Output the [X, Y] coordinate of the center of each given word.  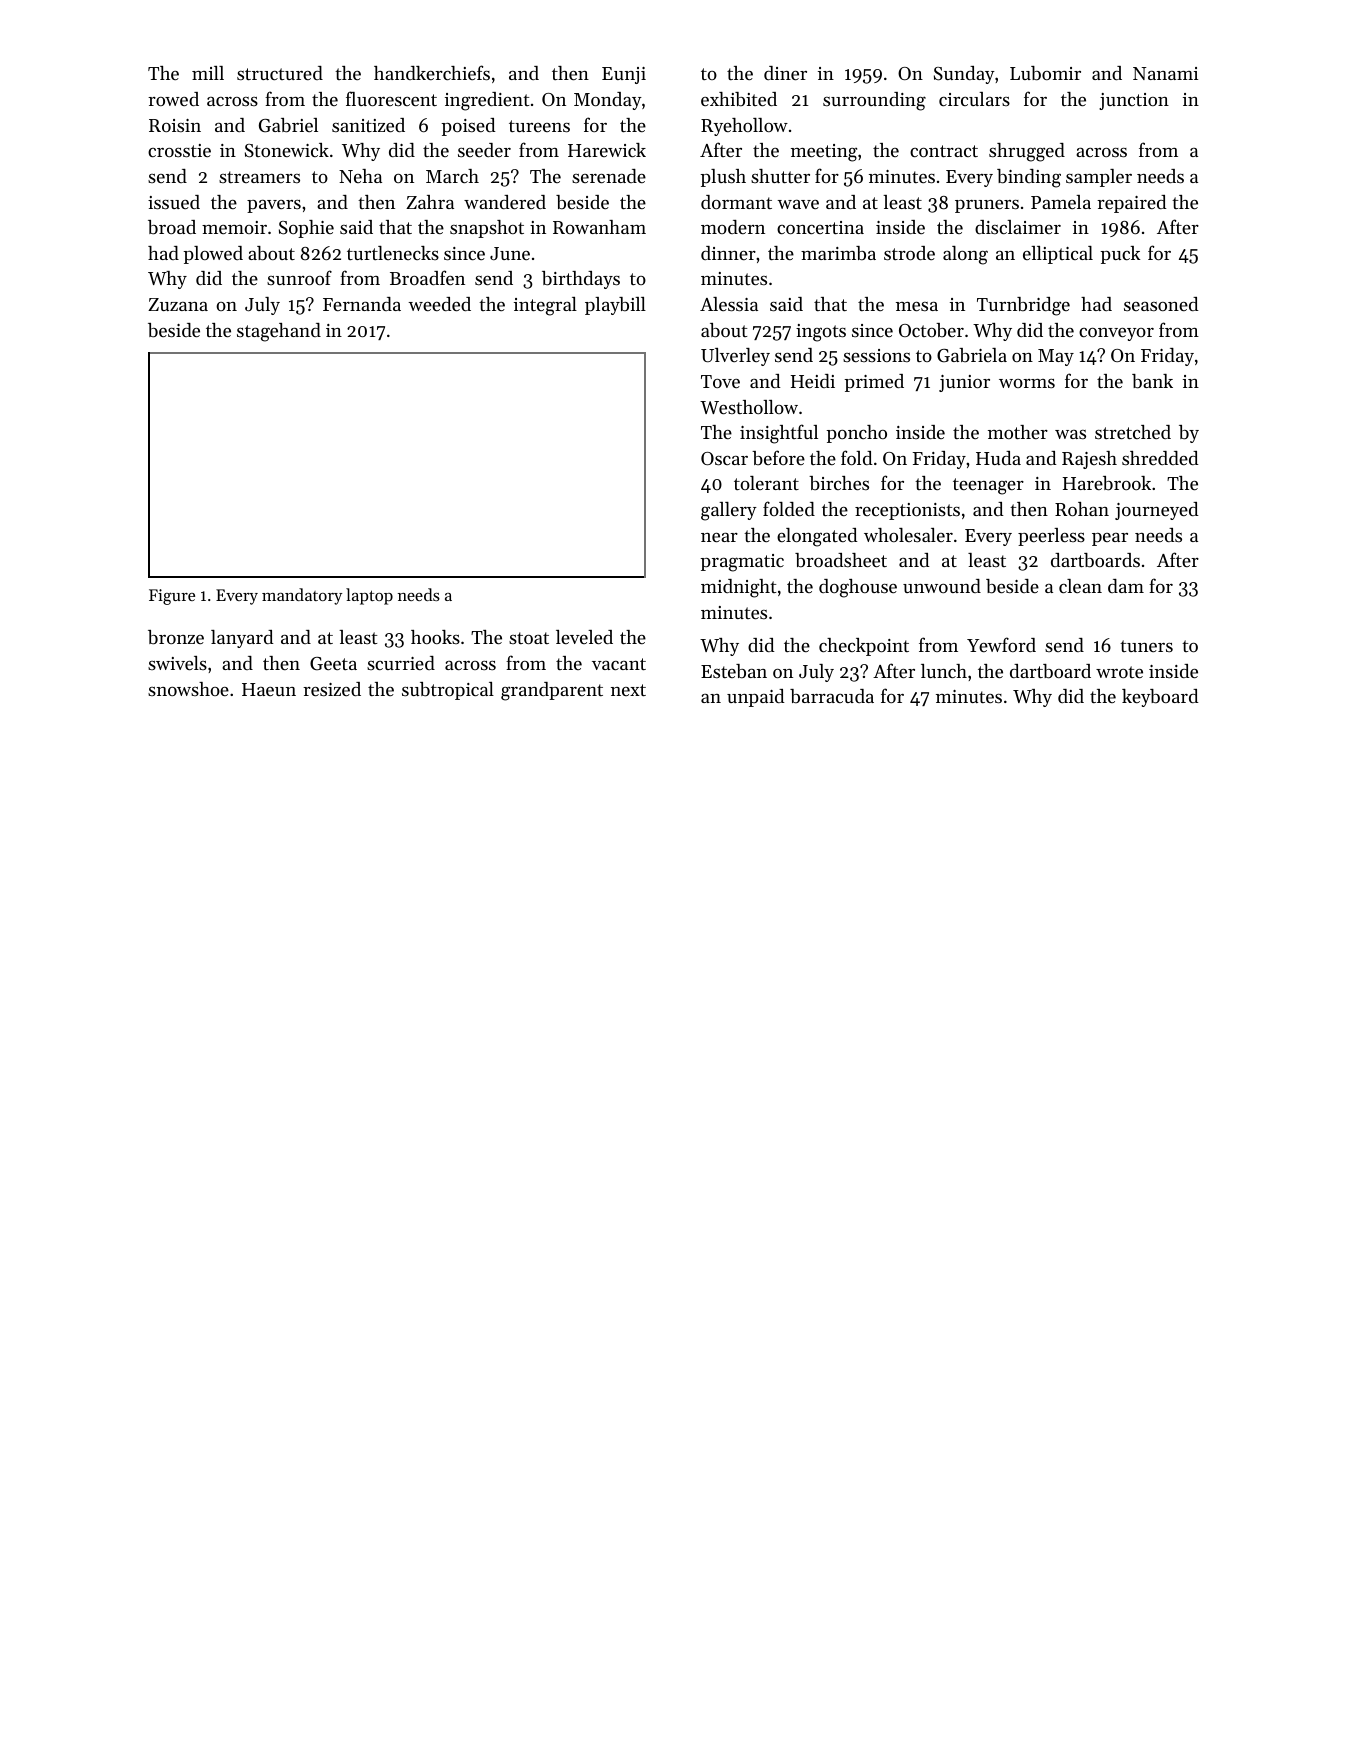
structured [280, 73]
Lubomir [1045, 73]
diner [785, 73]
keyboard [1160, 698]
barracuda [832, 696]
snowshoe [188, 689]
